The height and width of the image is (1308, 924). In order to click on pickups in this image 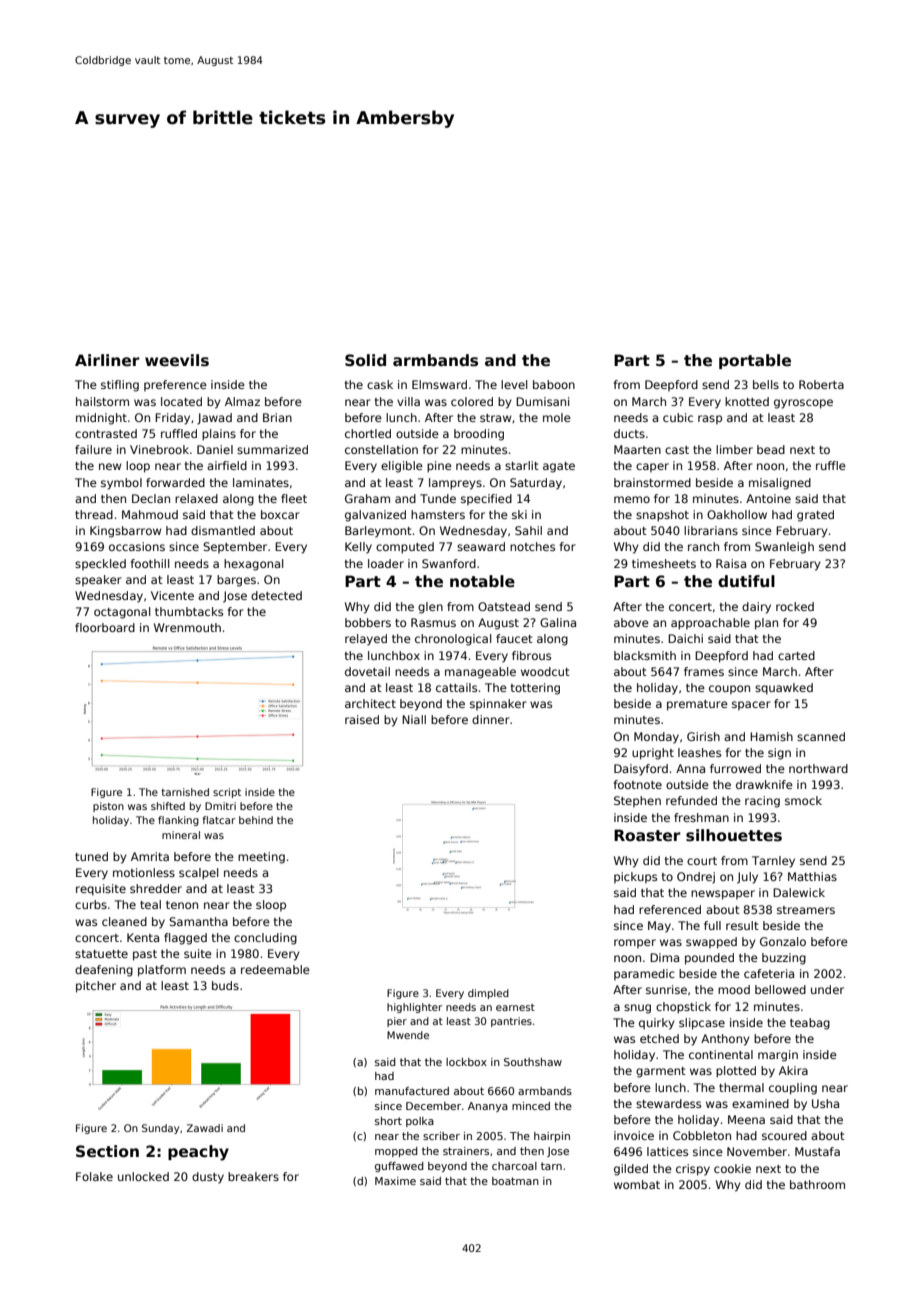, I will do `click(635, 877)`.
